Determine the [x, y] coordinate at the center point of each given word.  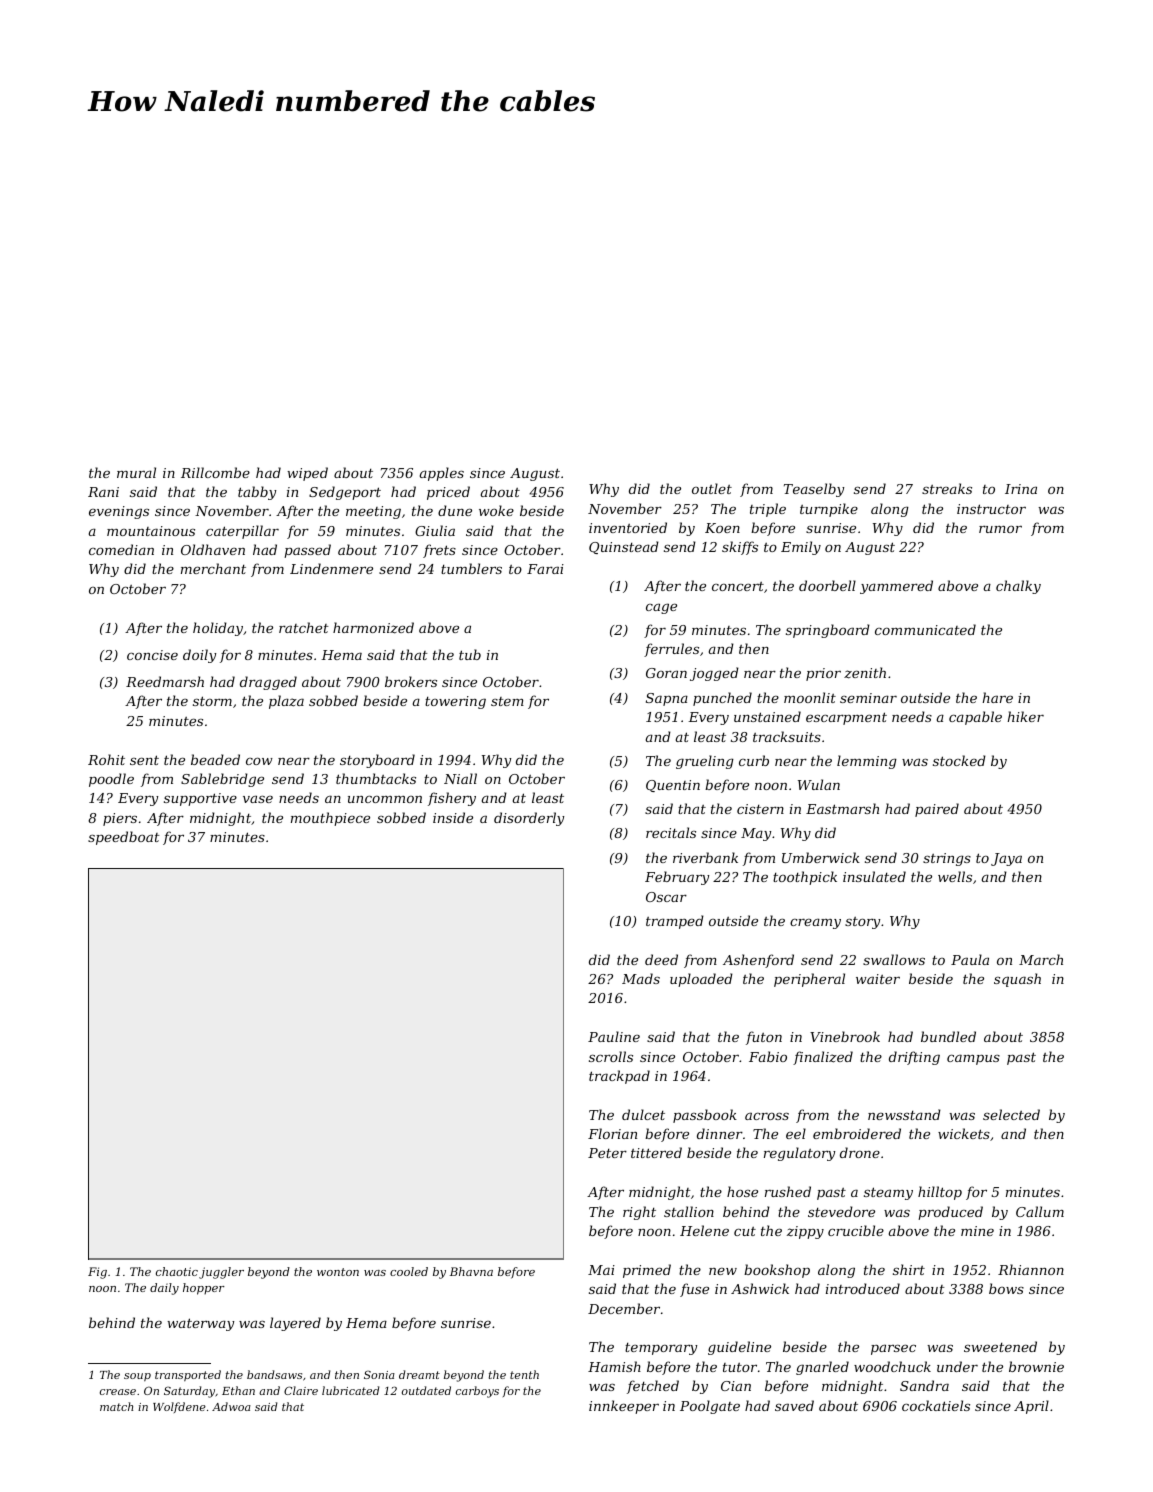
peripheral [809, 980]
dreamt [419, 1374]
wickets [964, 1133]
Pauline [614, 1036]
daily [164, 1289]
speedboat [124, 838]
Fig [97, 1273]
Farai [545, 569]
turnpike [829, 510]
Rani [103, 492]
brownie [1036, 1366]
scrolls [611, 1056]
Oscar [666, 897]
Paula [970, 959]
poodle [111, 780]
